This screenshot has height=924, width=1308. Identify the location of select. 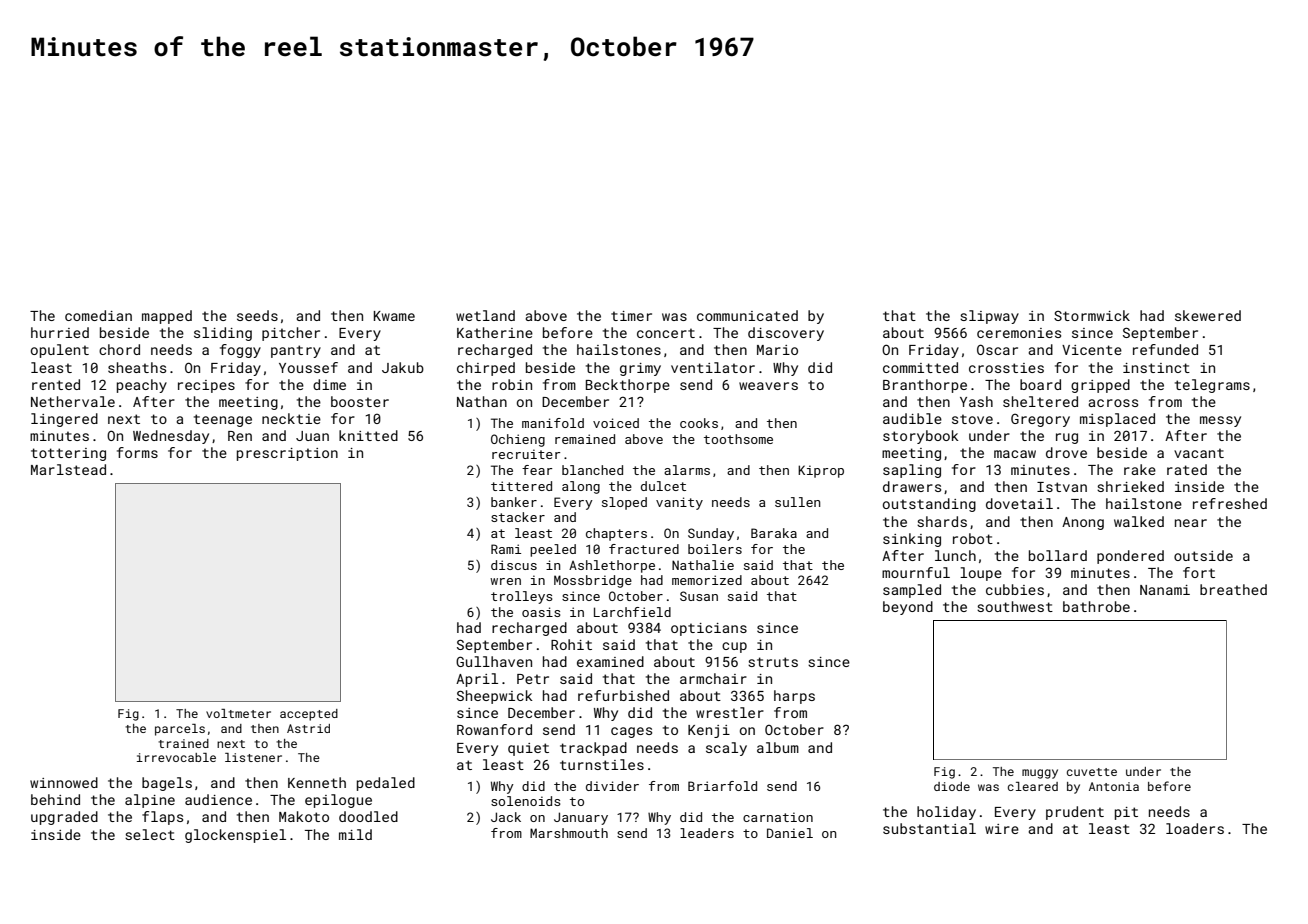
(150, 834).
